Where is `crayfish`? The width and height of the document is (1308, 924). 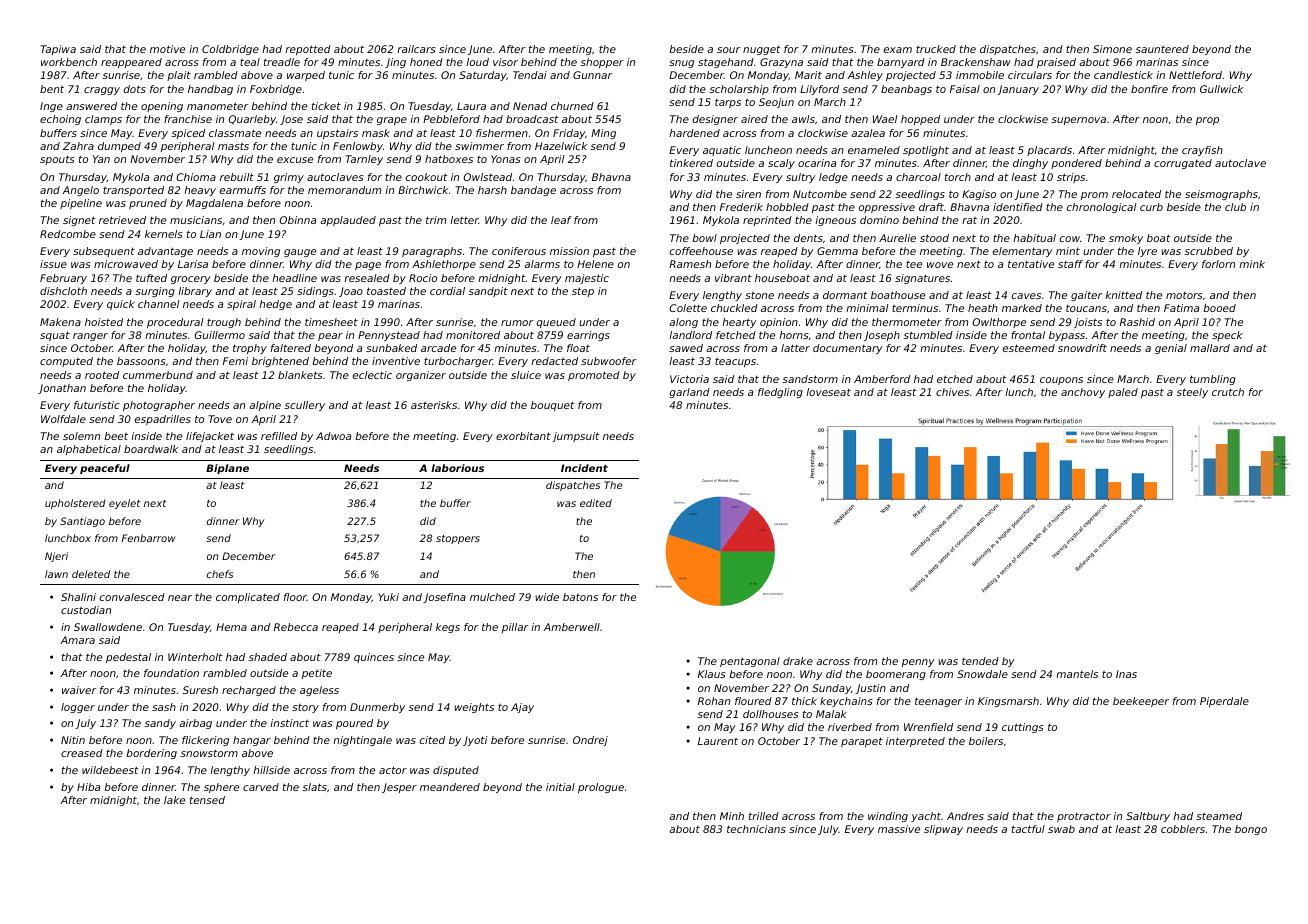 crayfish is located at coordinates (1202, 151).
